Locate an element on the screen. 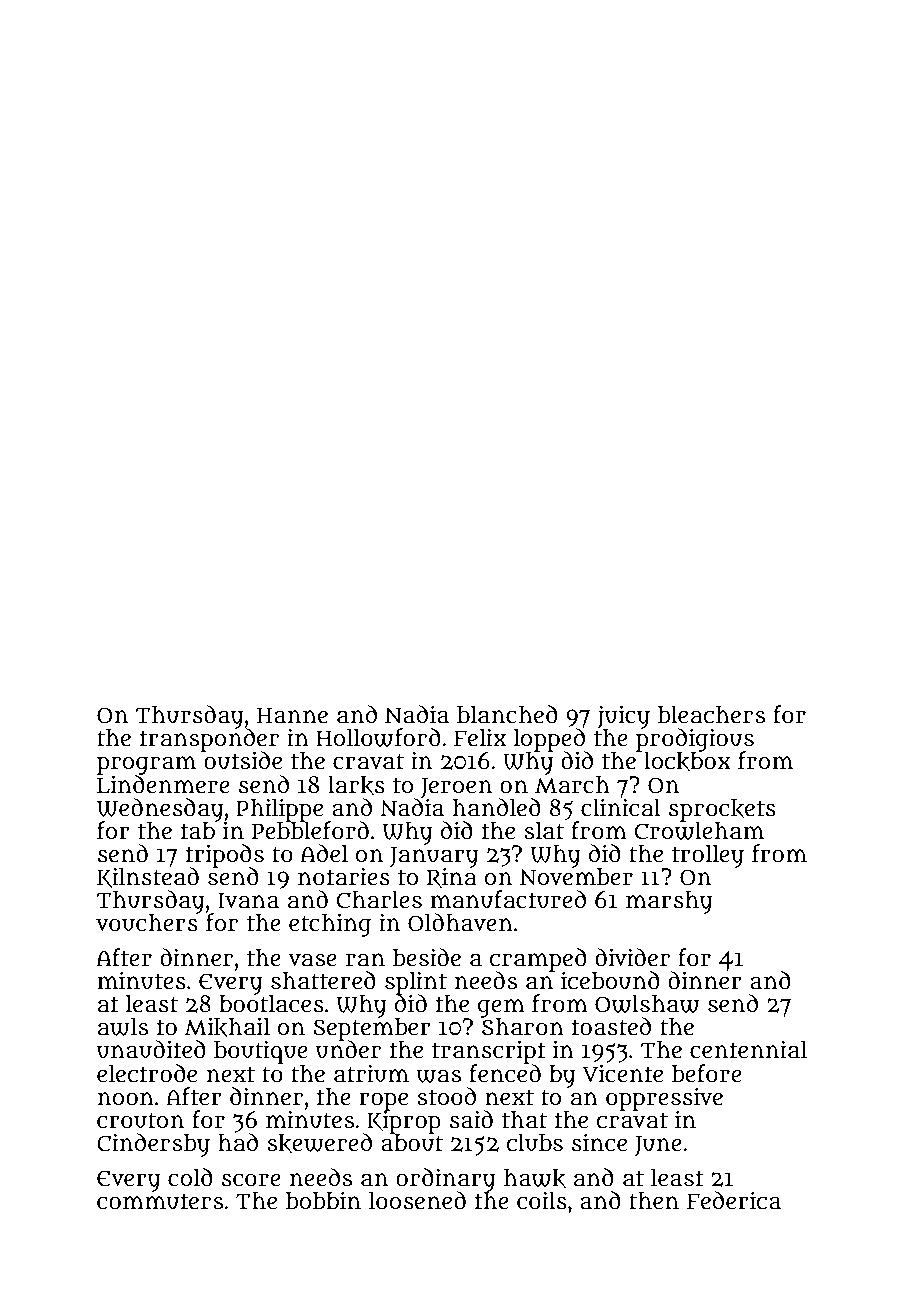 The height and width of the screenshot is (1316, 908). coils is located at coordinates (542, 1200).
